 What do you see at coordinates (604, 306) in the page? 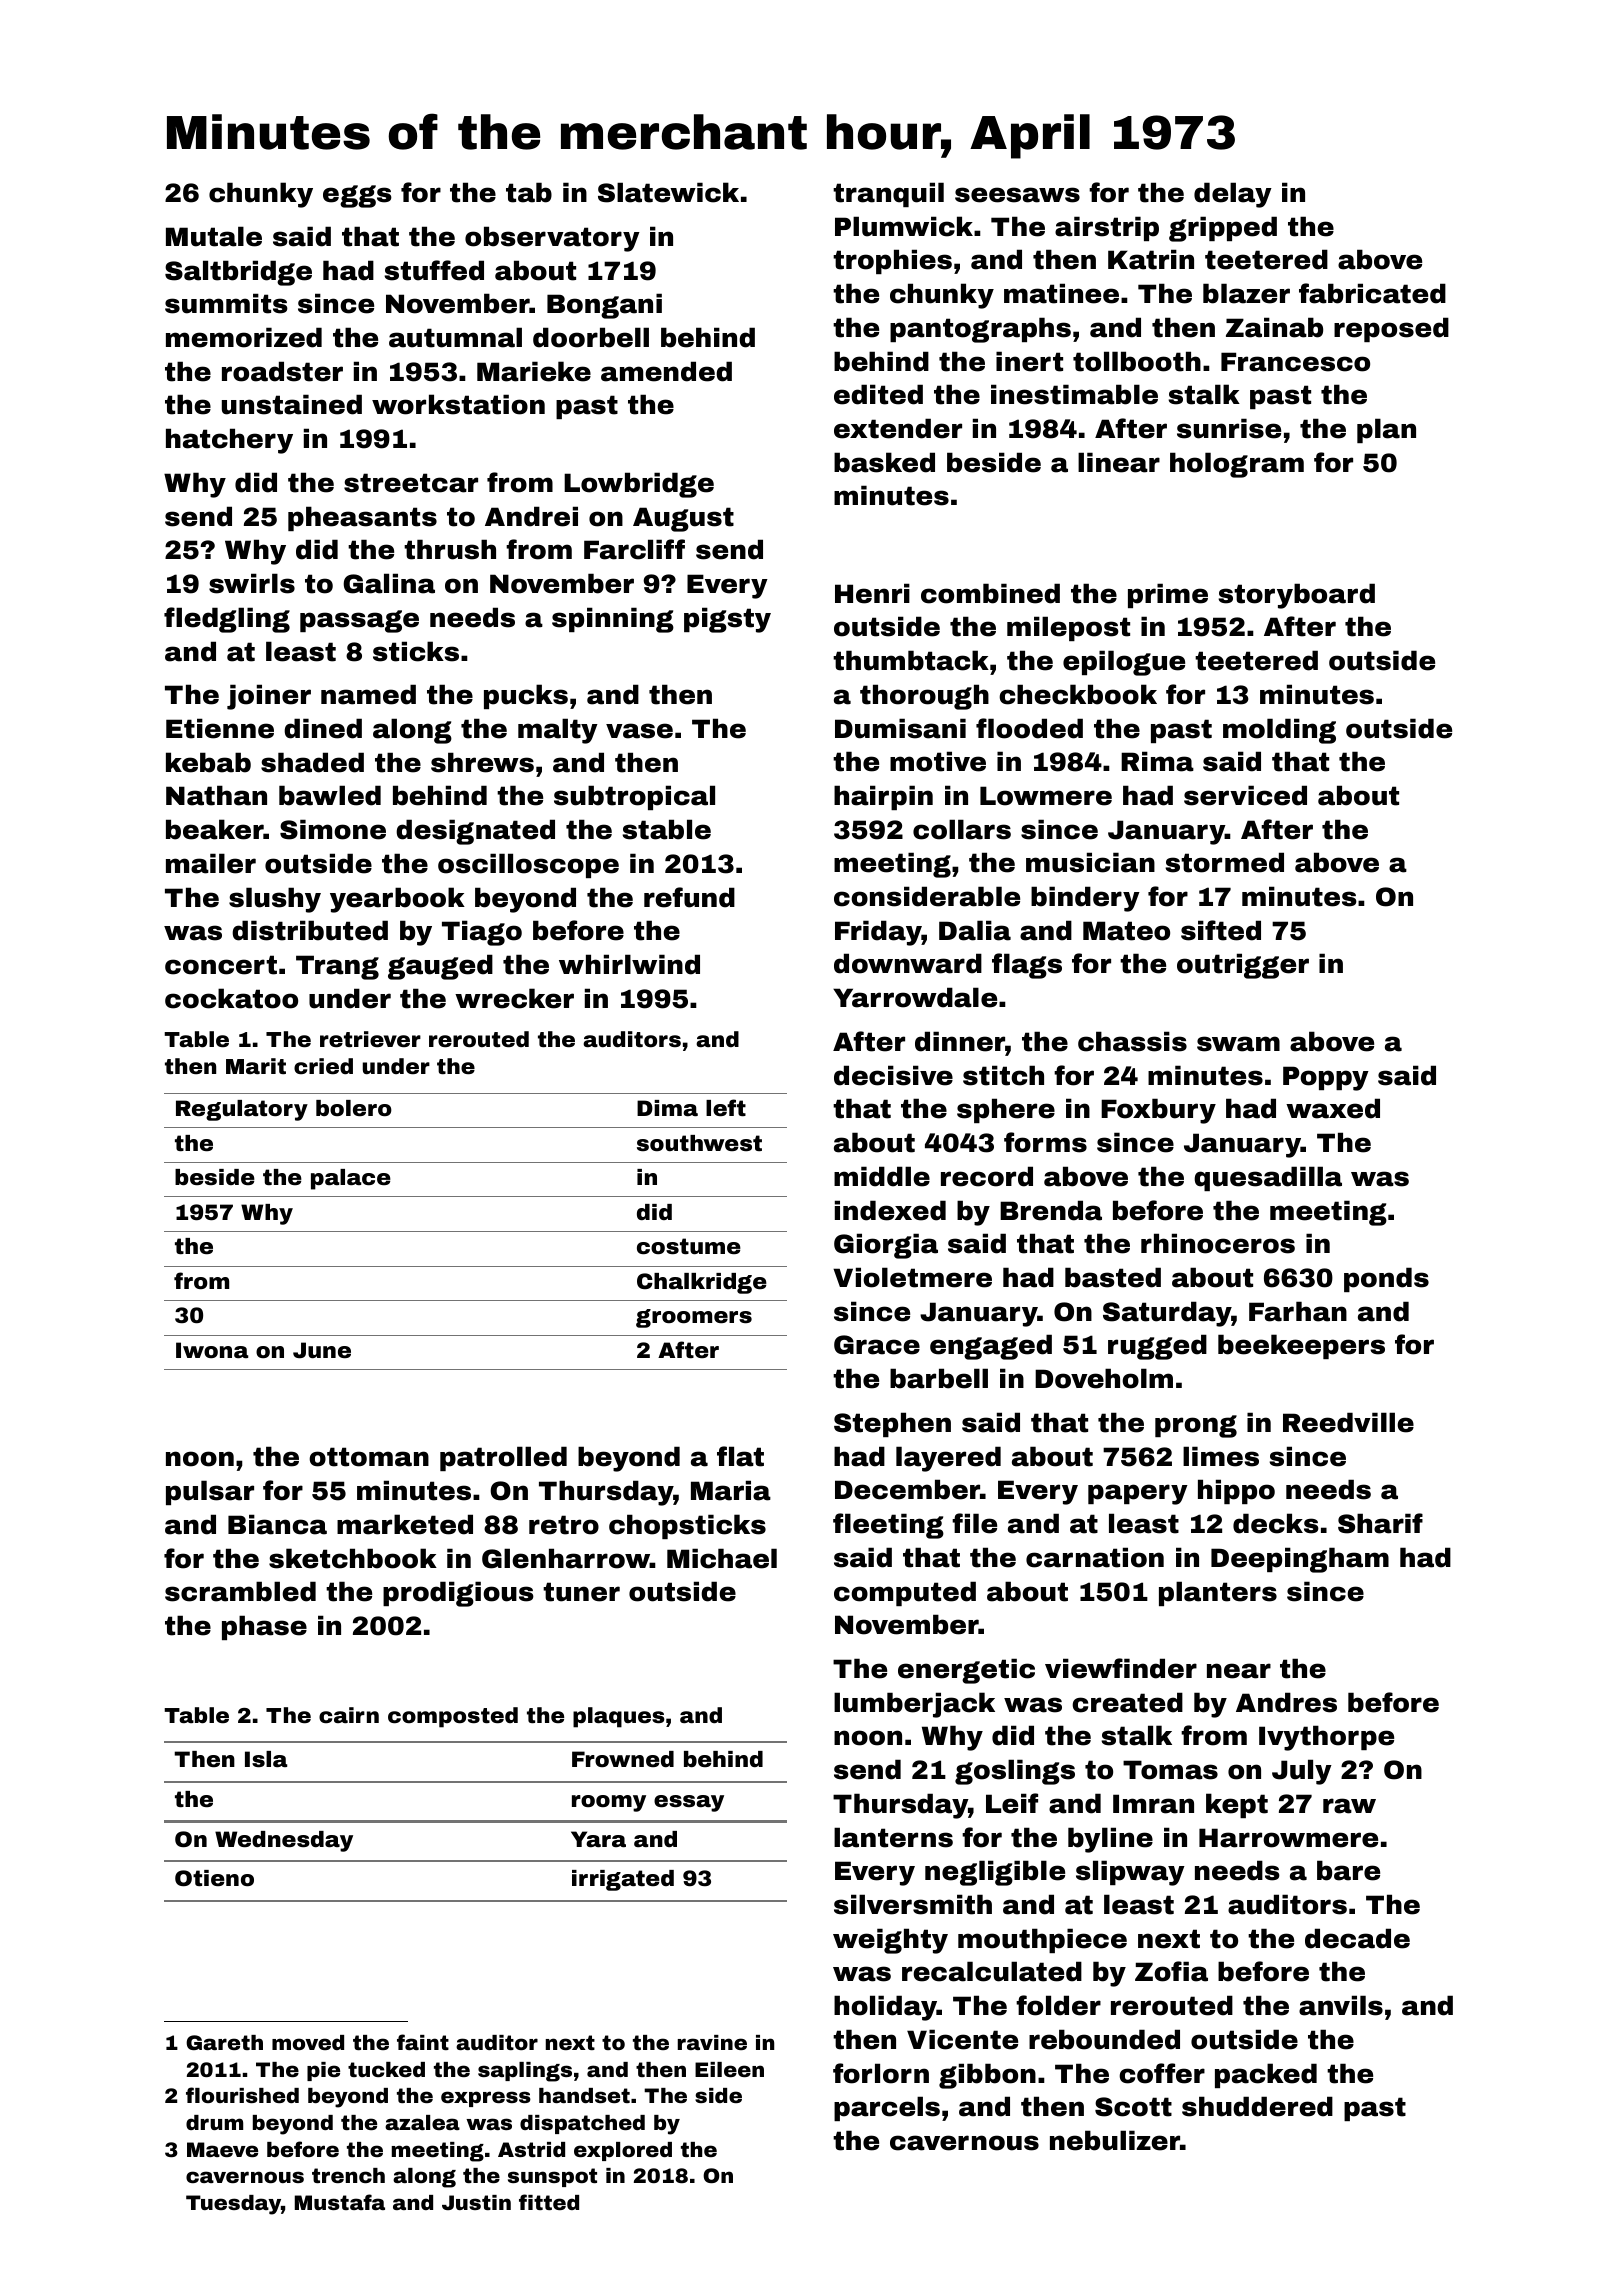
I see `Bongani` at bounding box center [604, 306].
